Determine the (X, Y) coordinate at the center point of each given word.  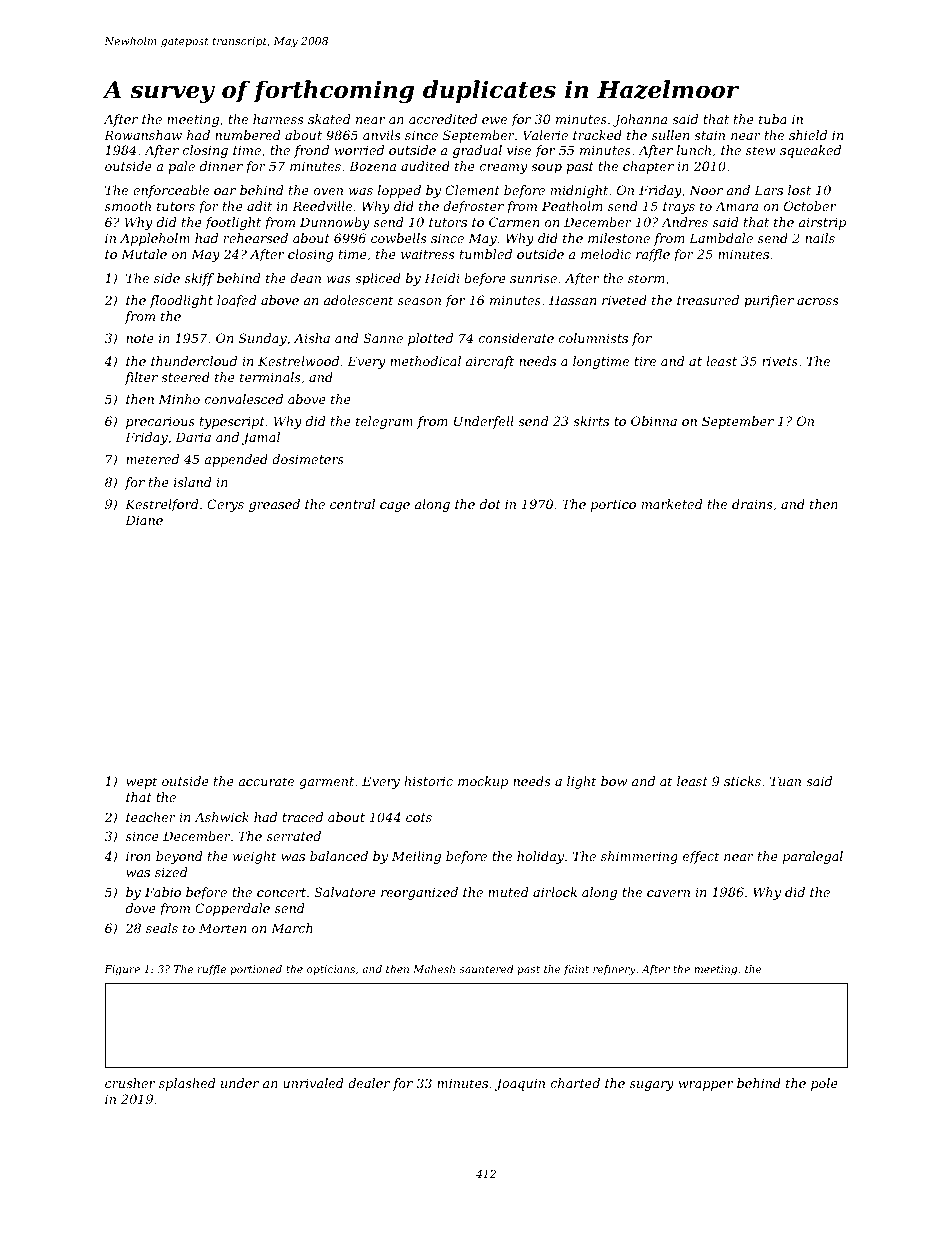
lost (799, 190)
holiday (540, 857)
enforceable (171, 191)
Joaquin (519, 1084)
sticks (742, 781)
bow (614, 781)
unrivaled (313, 1083)
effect (701, 857)
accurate (266, 781)
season (419, 301)
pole (824, 1084)
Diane (144, 520)
